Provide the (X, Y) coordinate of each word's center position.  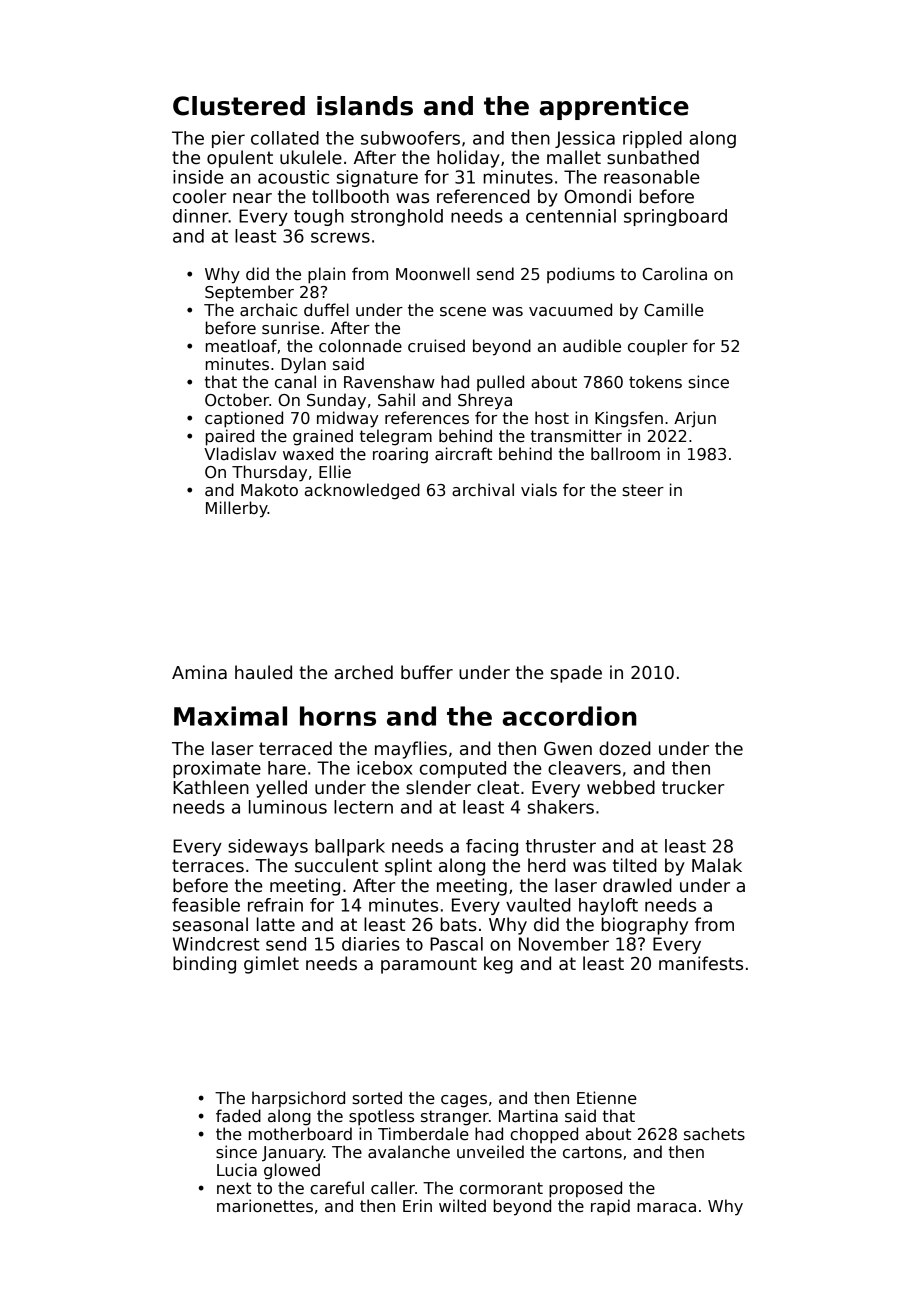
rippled (652, 139)
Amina (199, 672)
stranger (455, 1118)
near (252, 198)
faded (238, 1115)
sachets (714, 1134)
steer (643, 490)
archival (483, 489)
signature (377, 178)
